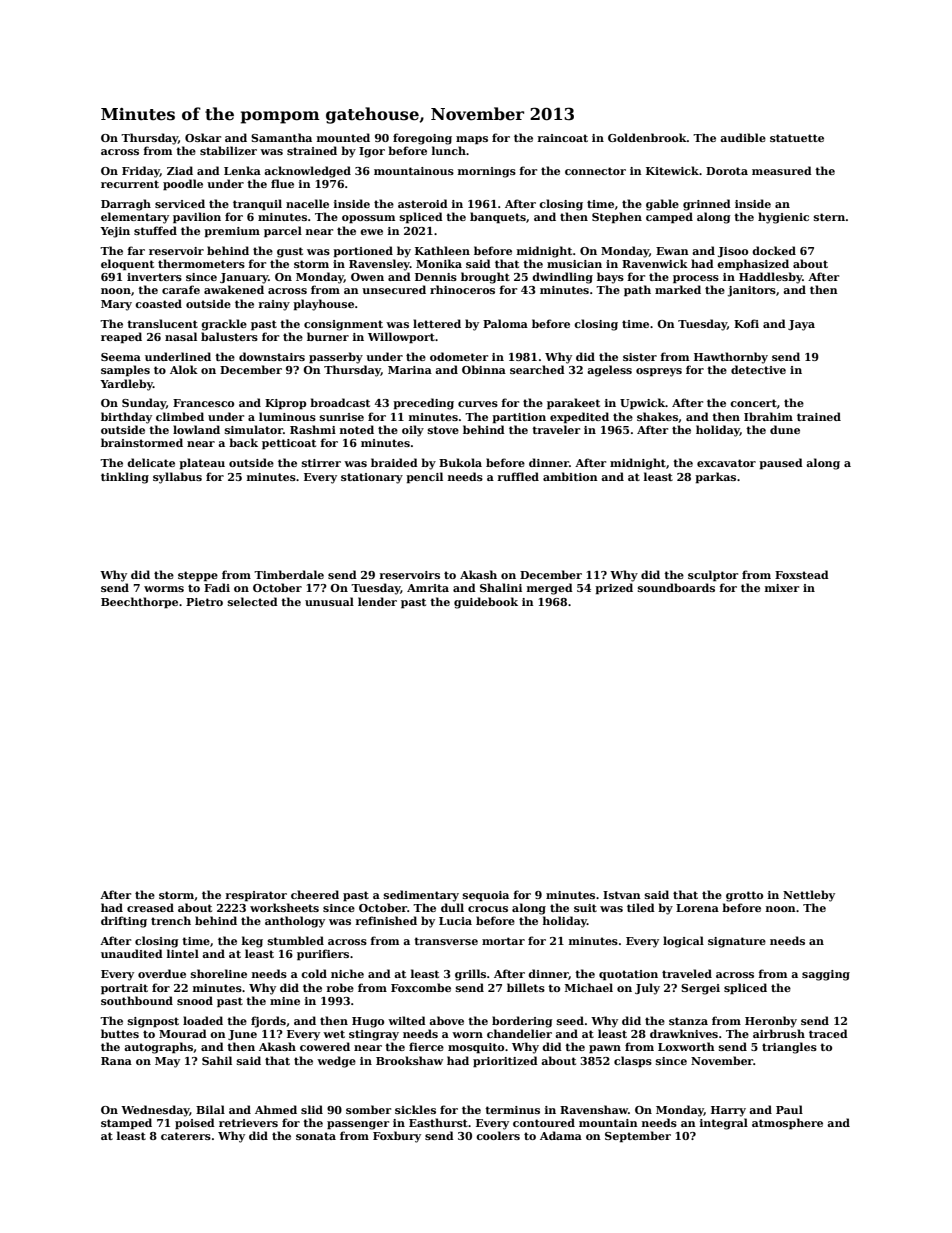  I want to click on mixer, so click(782, 588).
